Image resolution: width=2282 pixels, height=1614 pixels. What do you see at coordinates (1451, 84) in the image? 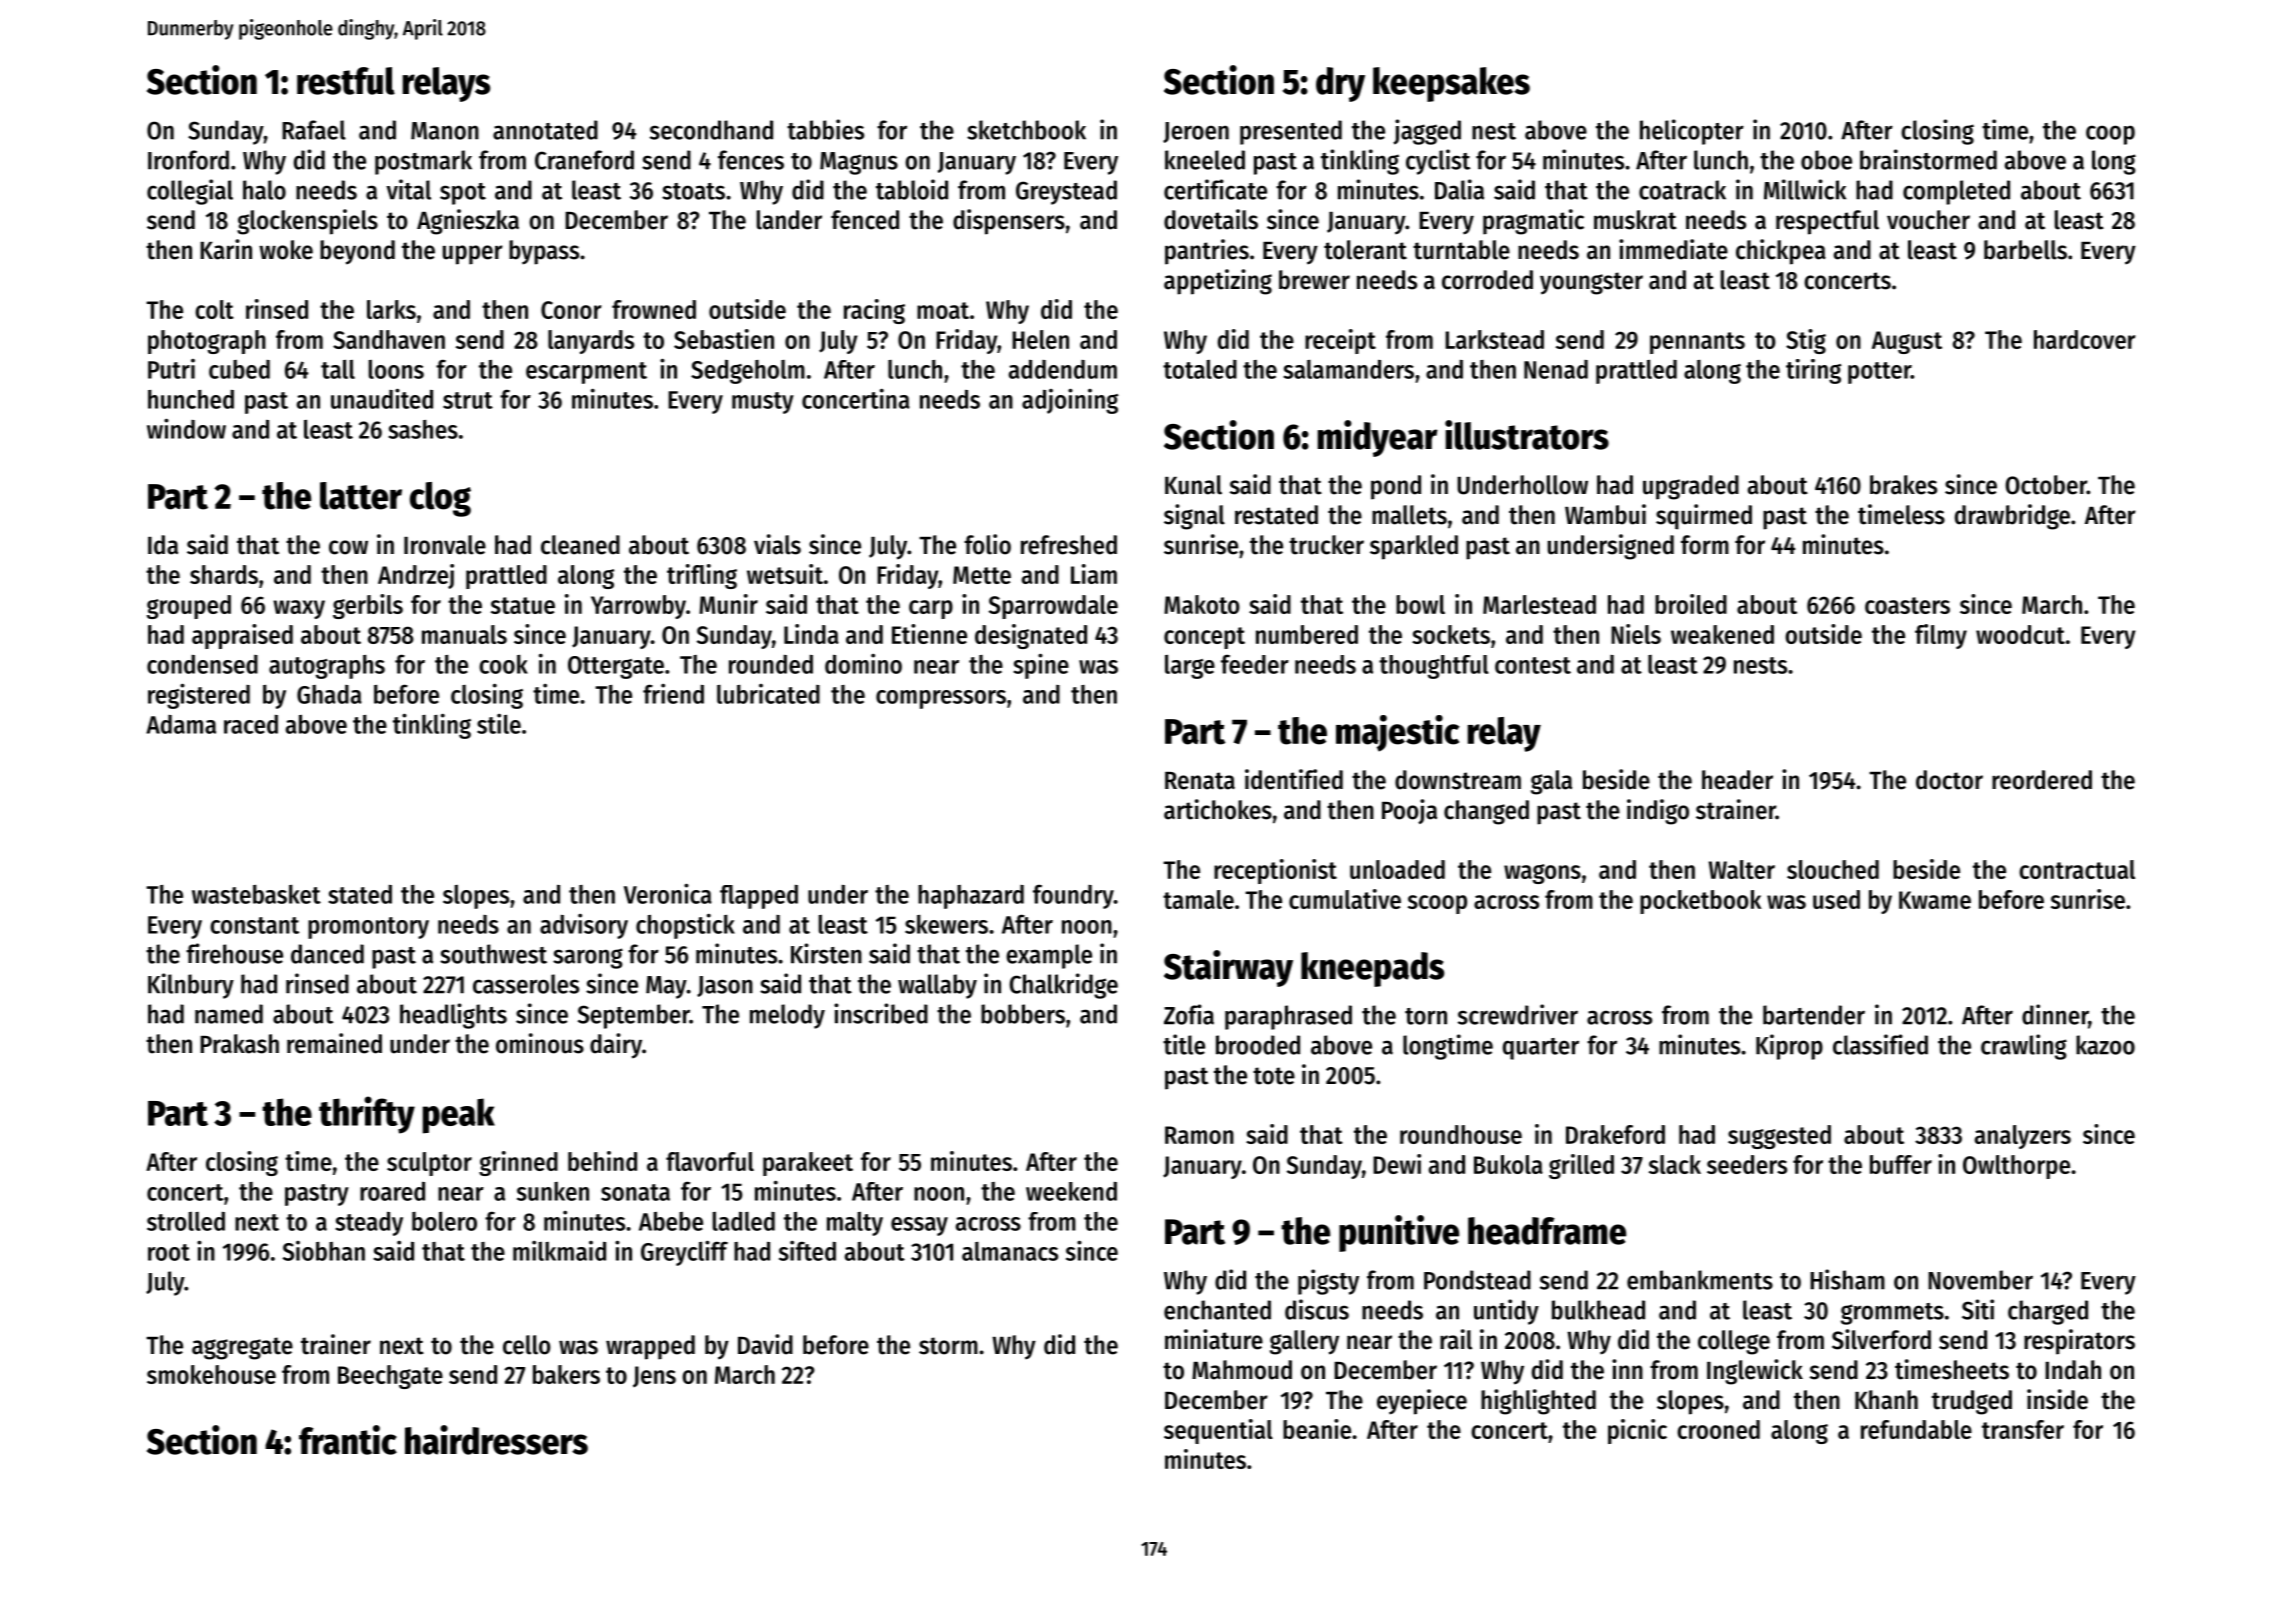
I see `keepsakes` at bounding box center [1451, 84].
